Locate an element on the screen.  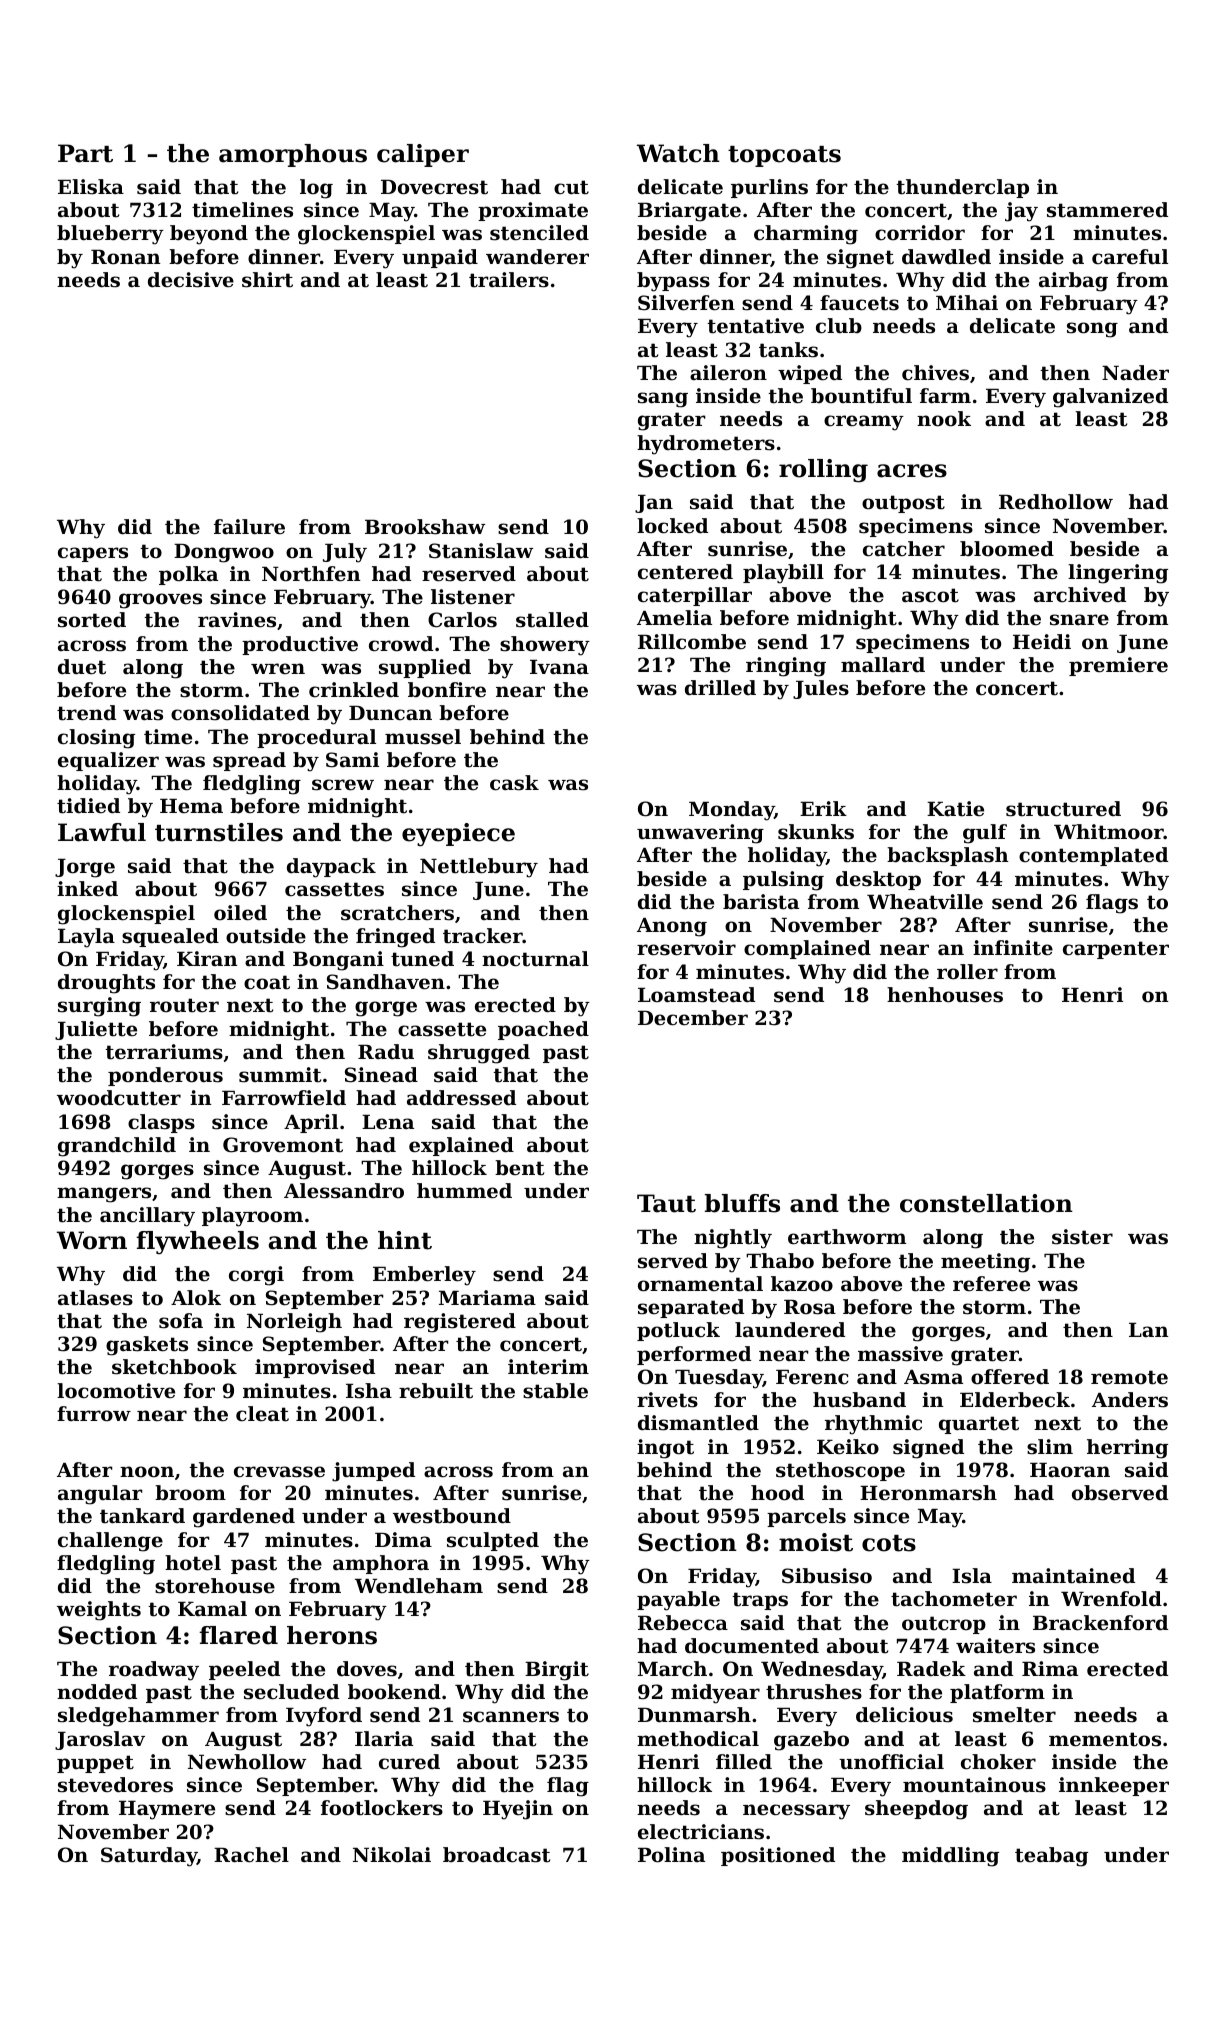
sister is located at coordinates (1082, 1237).
